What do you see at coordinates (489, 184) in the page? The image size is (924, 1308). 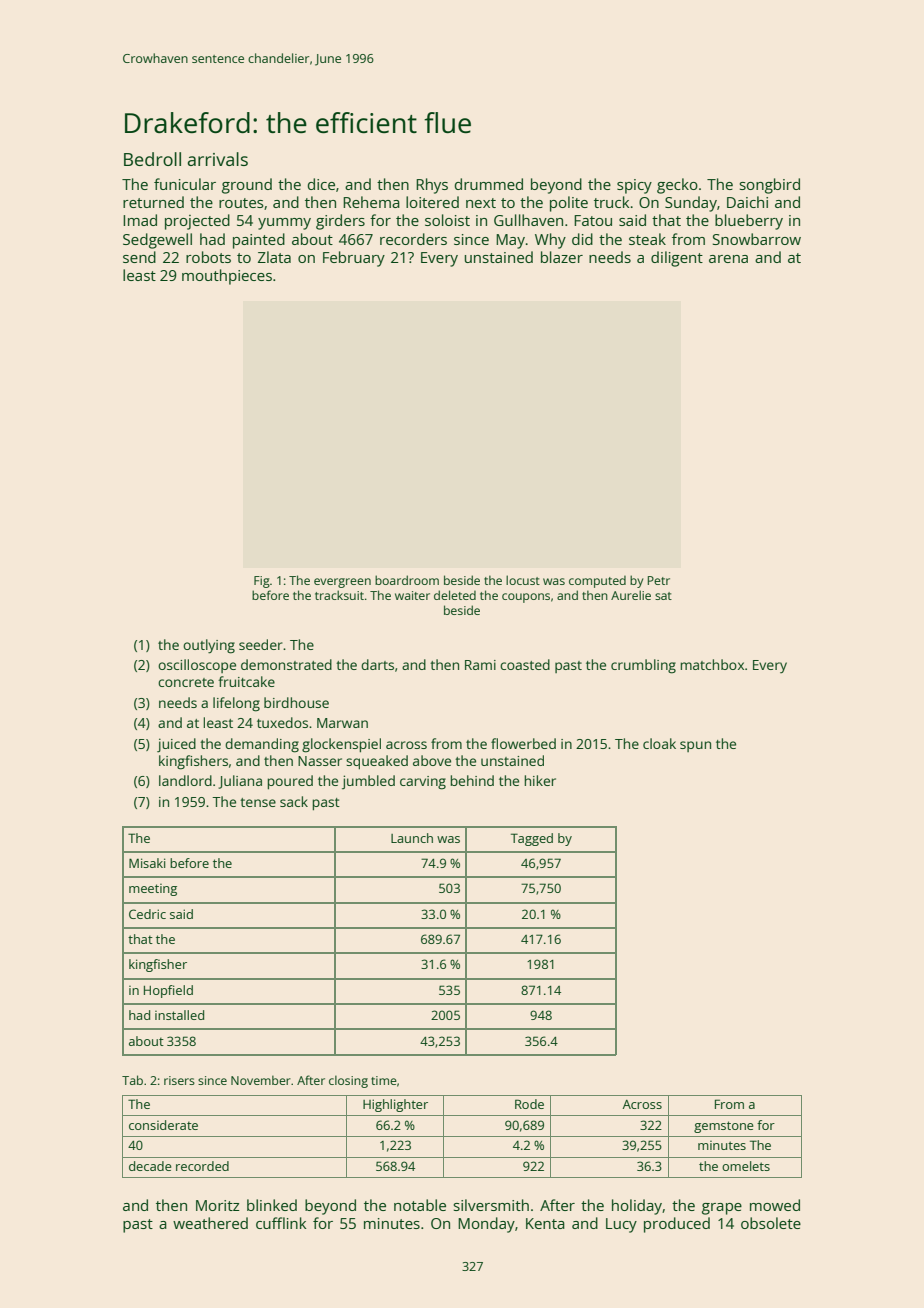 I see `drummed` at bounding box center [489, 184].
